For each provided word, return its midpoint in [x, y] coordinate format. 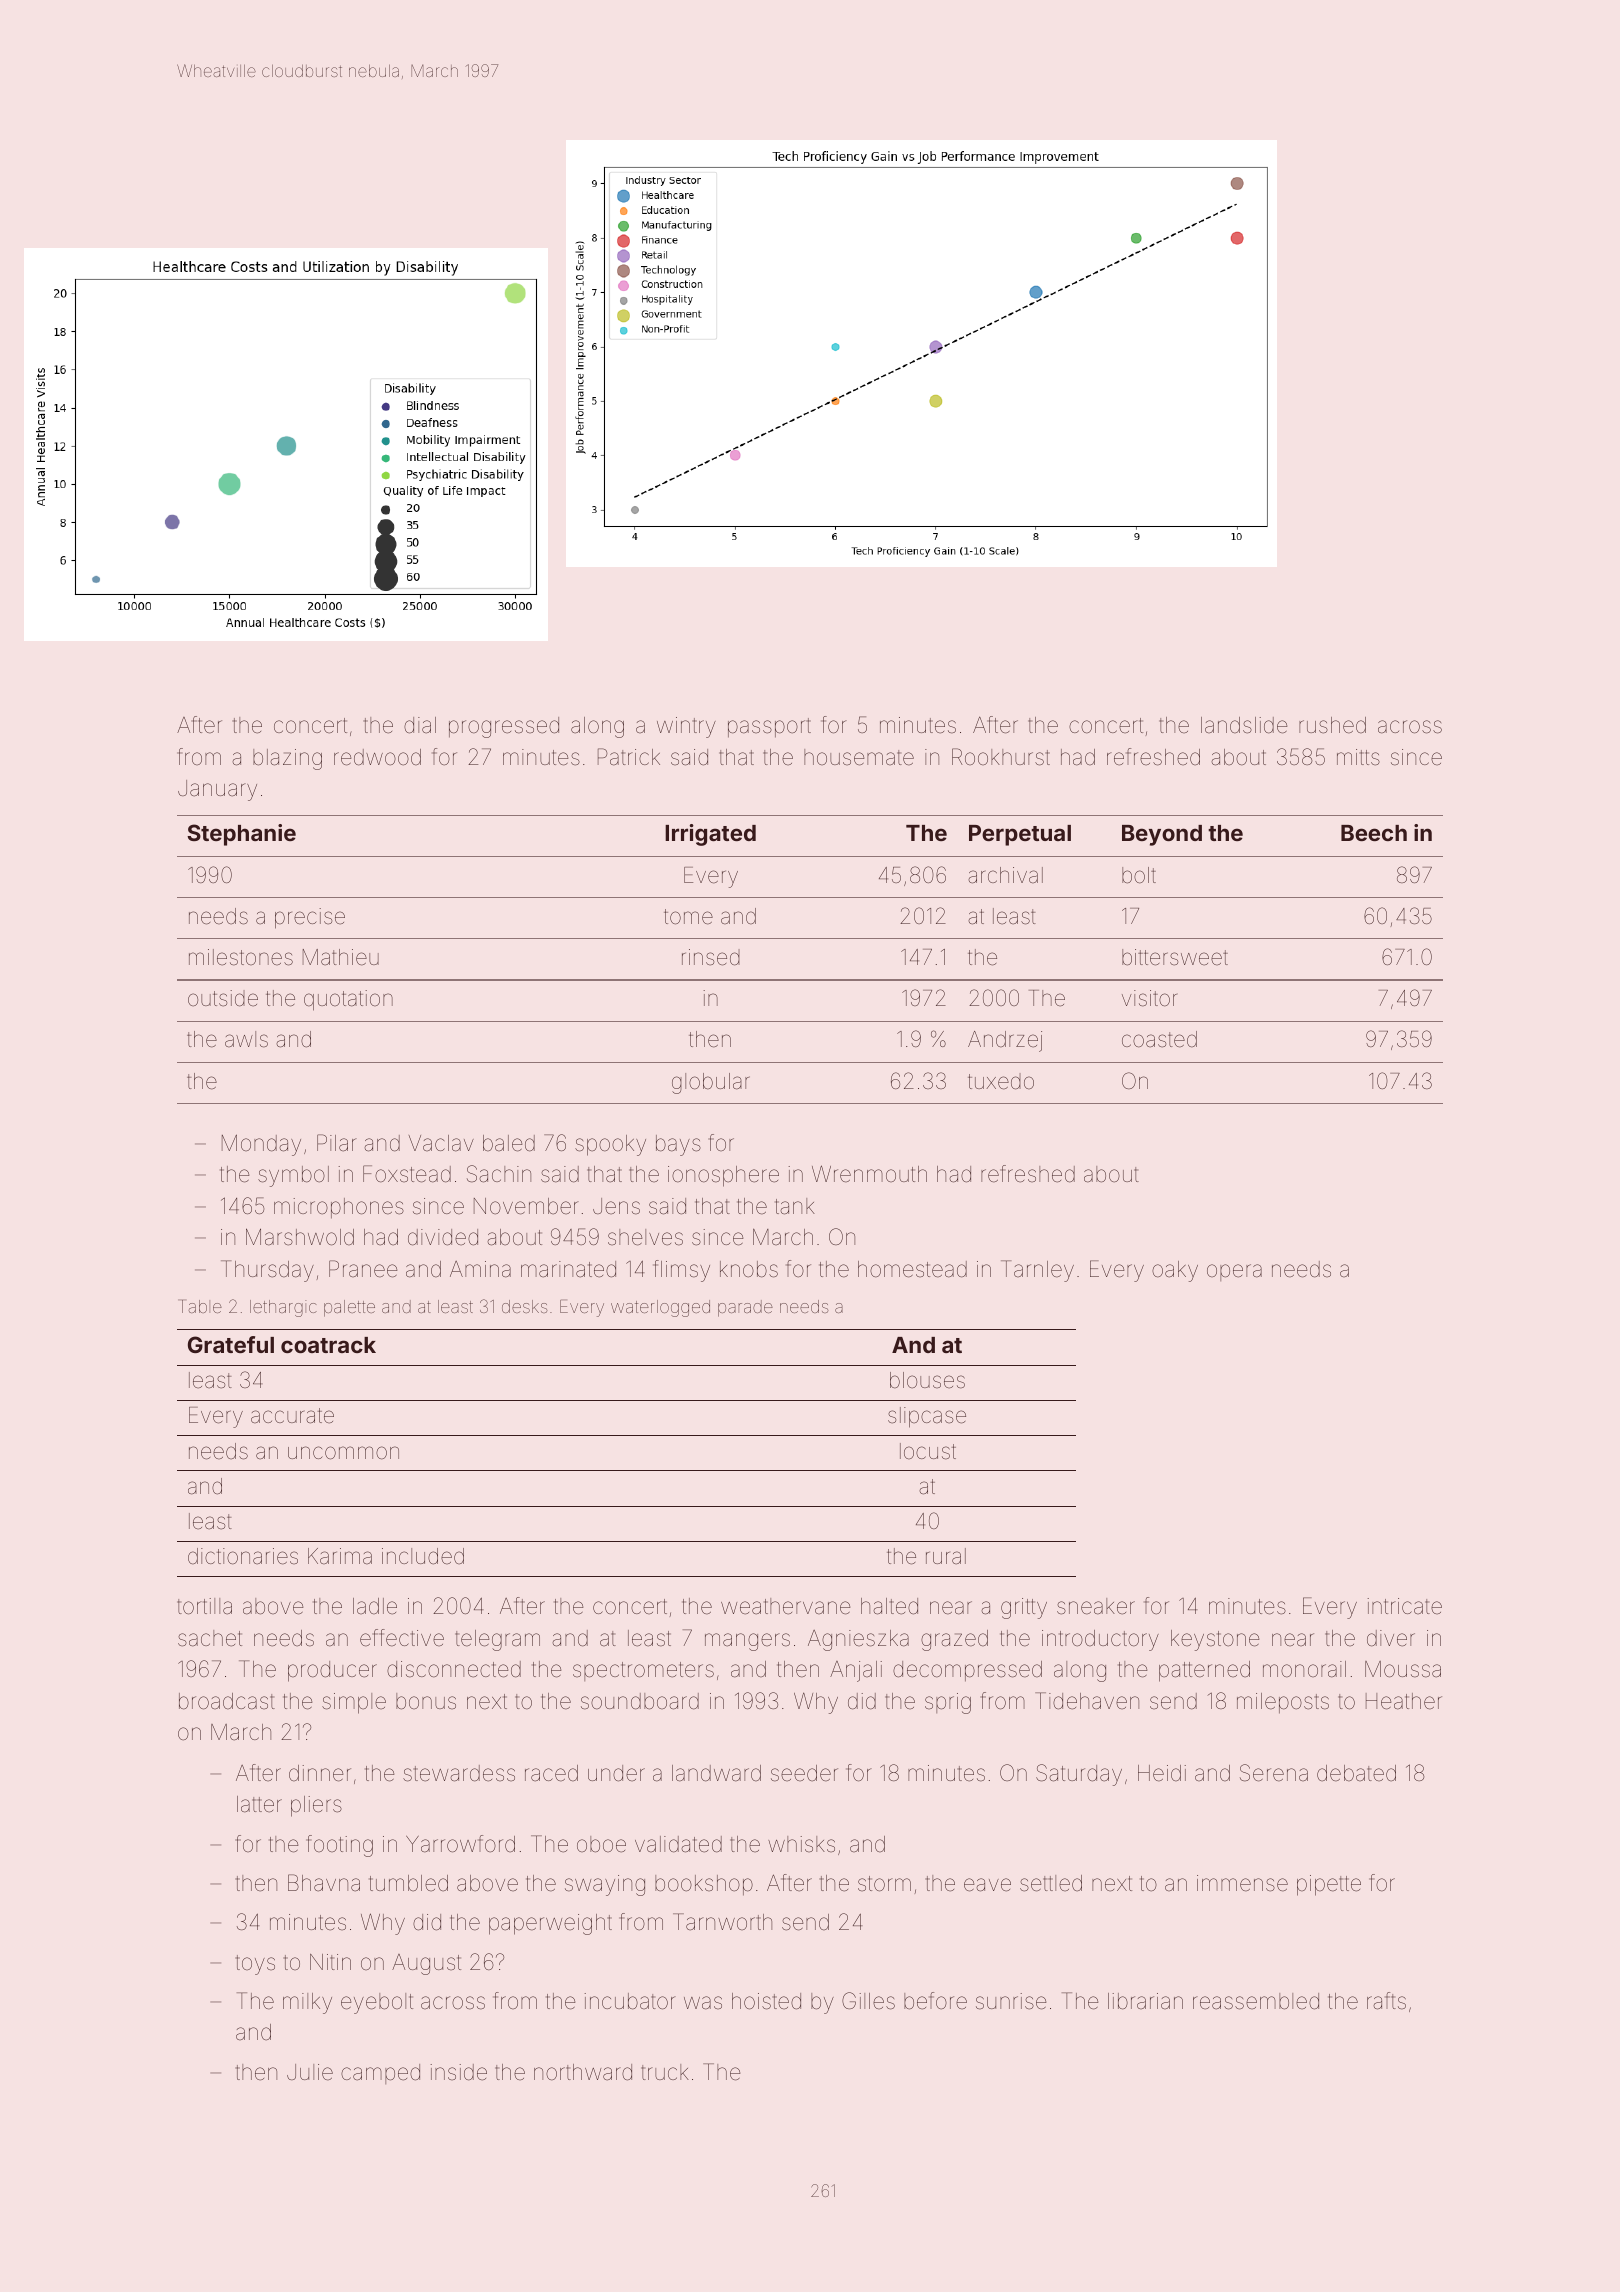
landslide [1244, 725]
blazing [287, 759]
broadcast [227, 1701]
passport [769, 727]
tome [688, 917]
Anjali [856, 1671]
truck [665, 2072]
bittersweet [1175, 957]
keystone [1215, 1640]
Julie [310, 2072]
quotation [348, 1000]
